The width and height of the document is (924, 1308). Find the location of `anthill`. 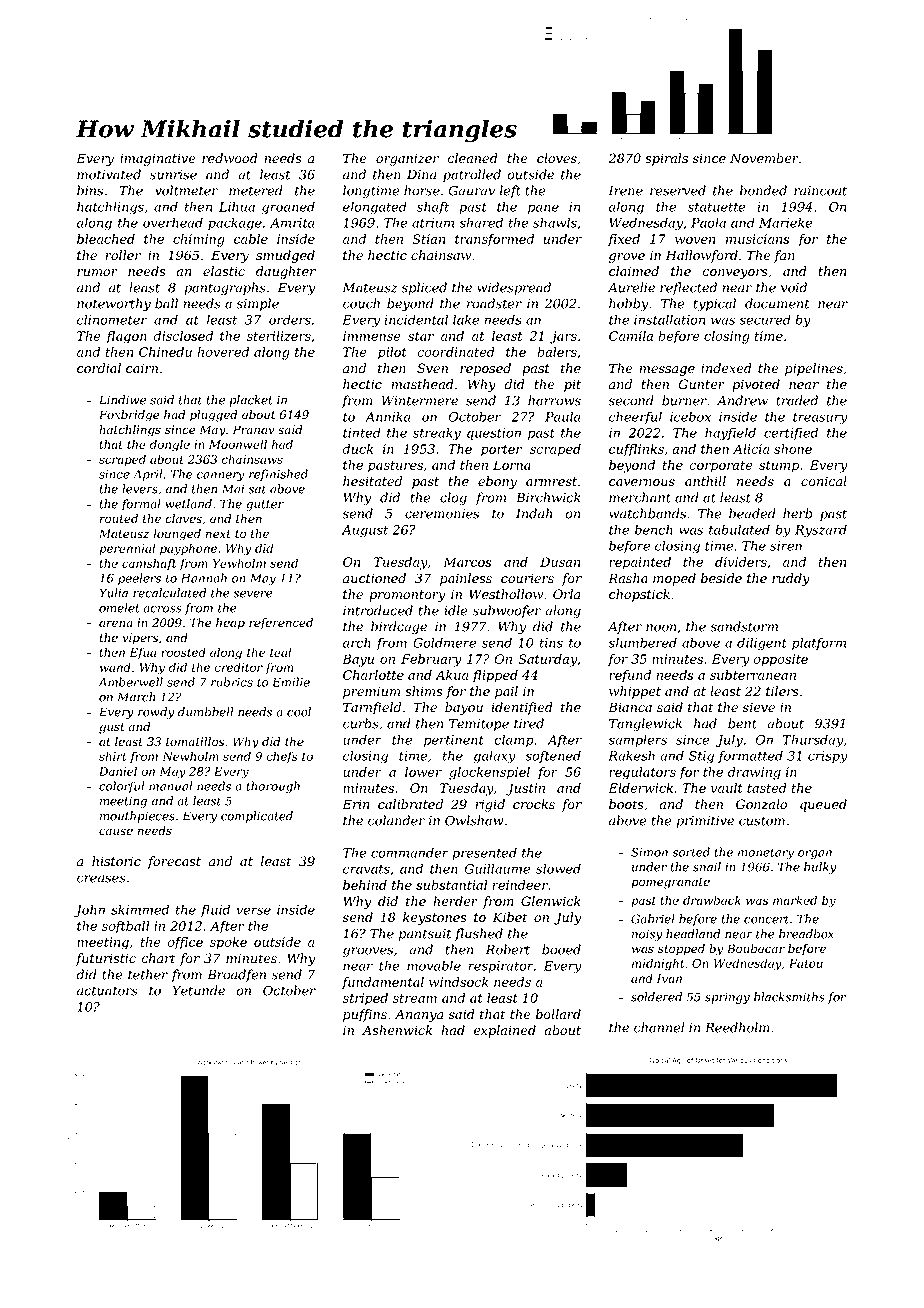

anthill is located at coordinates (705, 481).
